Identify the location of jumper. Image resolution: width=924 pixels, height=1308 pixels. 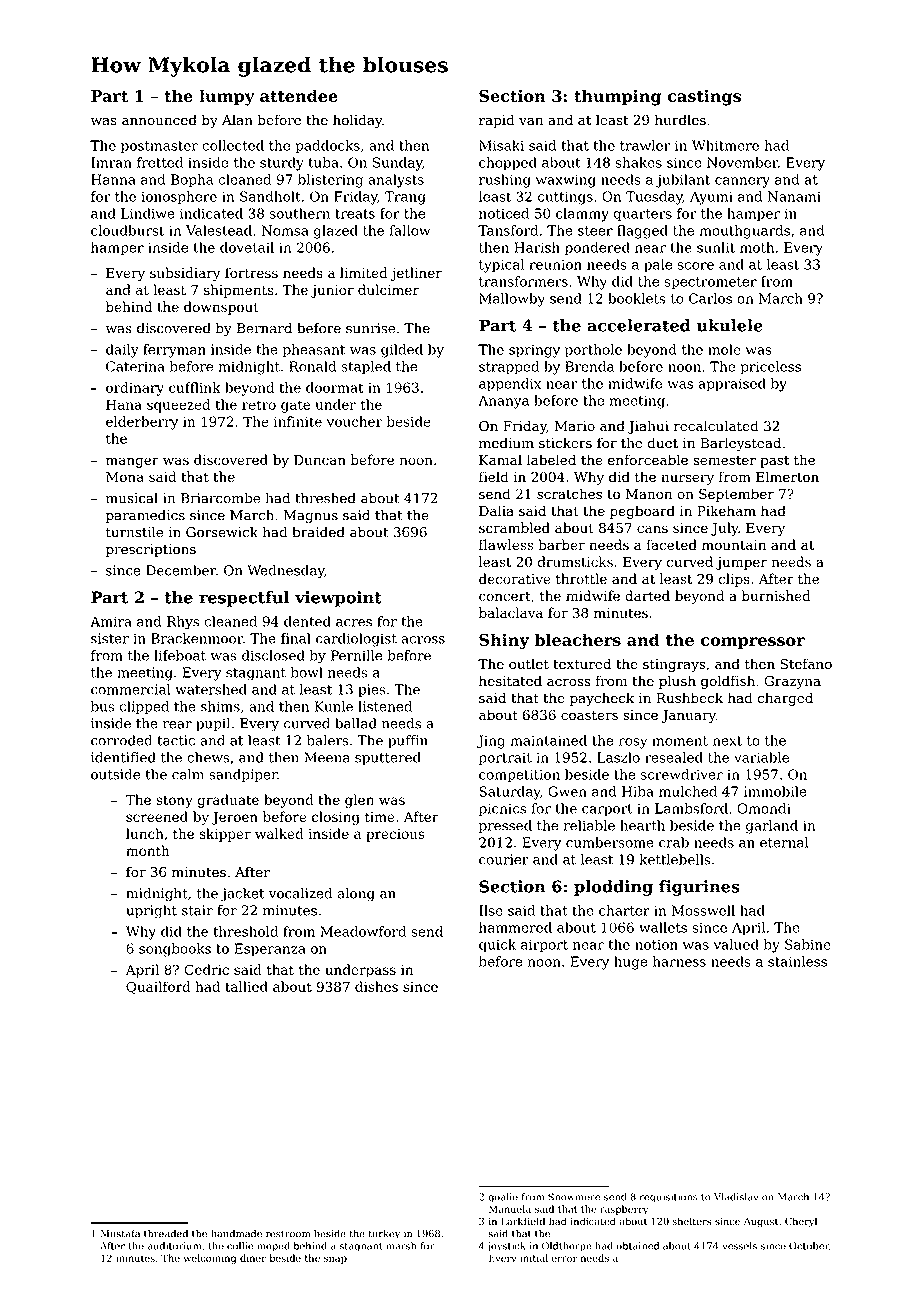
(741, 563).
